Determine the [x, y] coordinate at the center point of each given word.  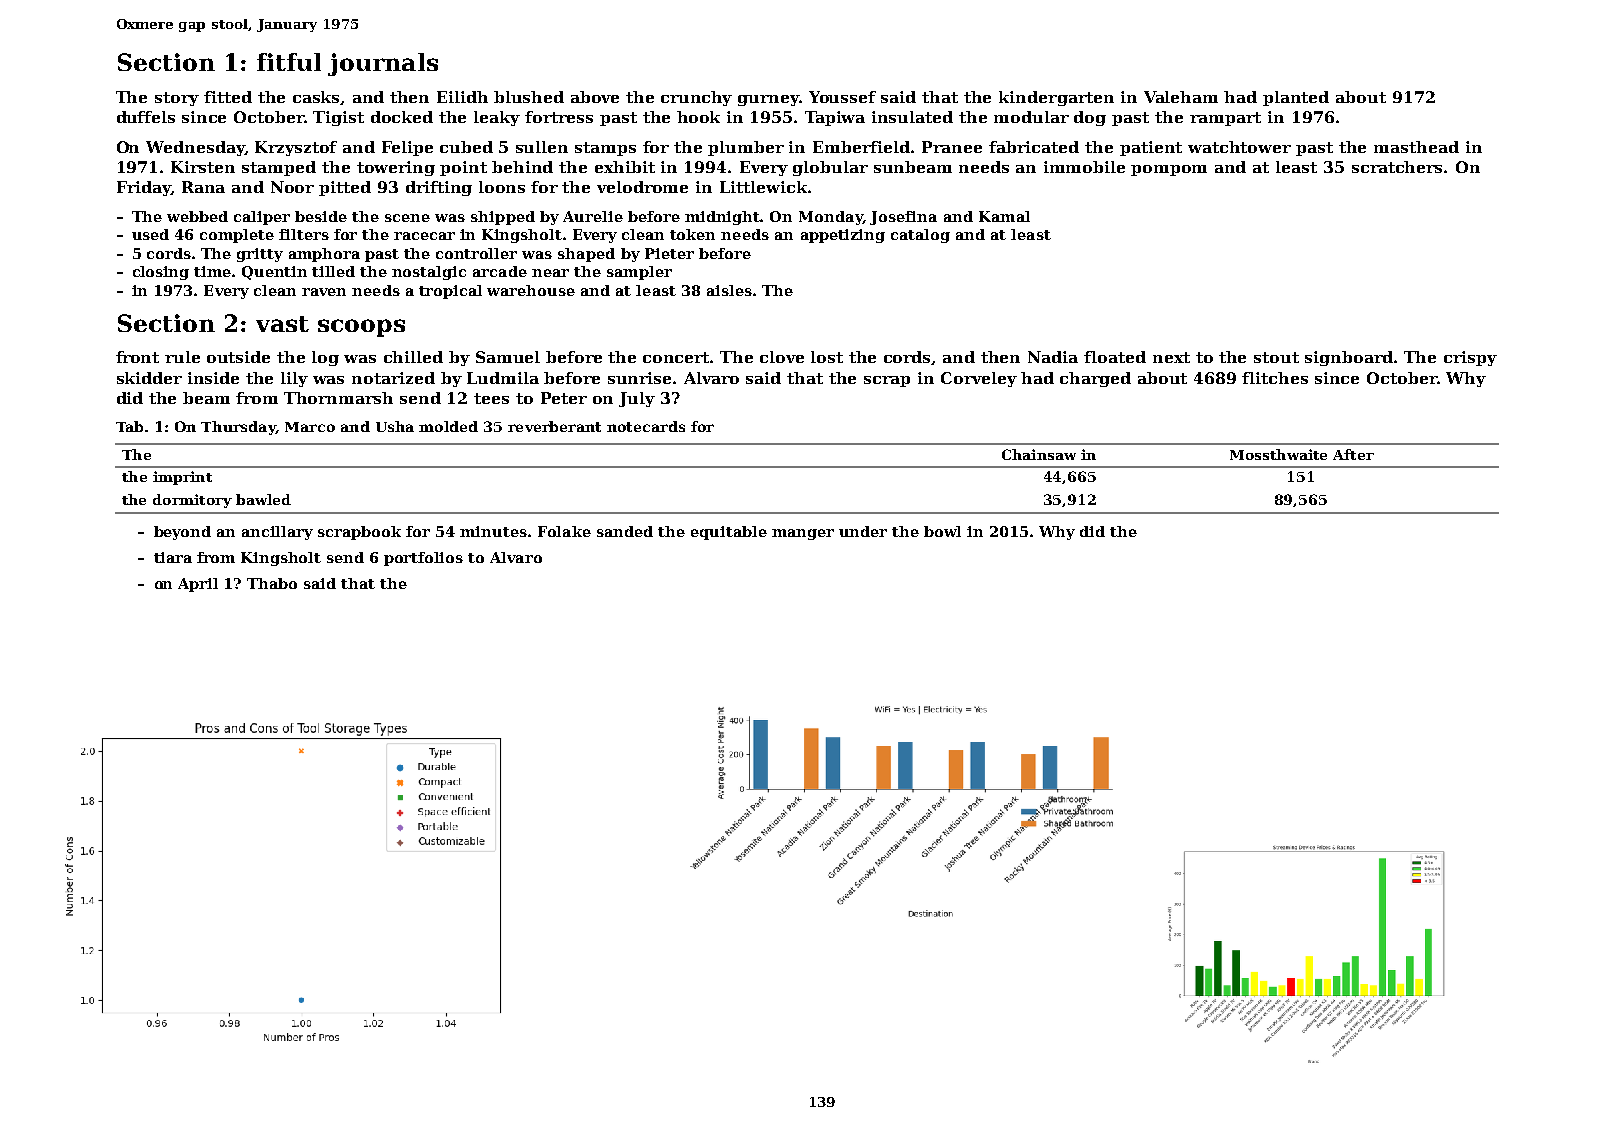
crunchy [696, 98]
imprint [182, 478]
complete [237, 236]
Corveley [979, 379]
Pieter [669, 253]
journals [383, 64]
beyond [182, 533]
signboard [1349, 358]
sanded [625, 531]
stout [1276, 357]
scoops [361, 328]
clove [782, 357]
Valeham [1181, 97]
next [1171, 357]
